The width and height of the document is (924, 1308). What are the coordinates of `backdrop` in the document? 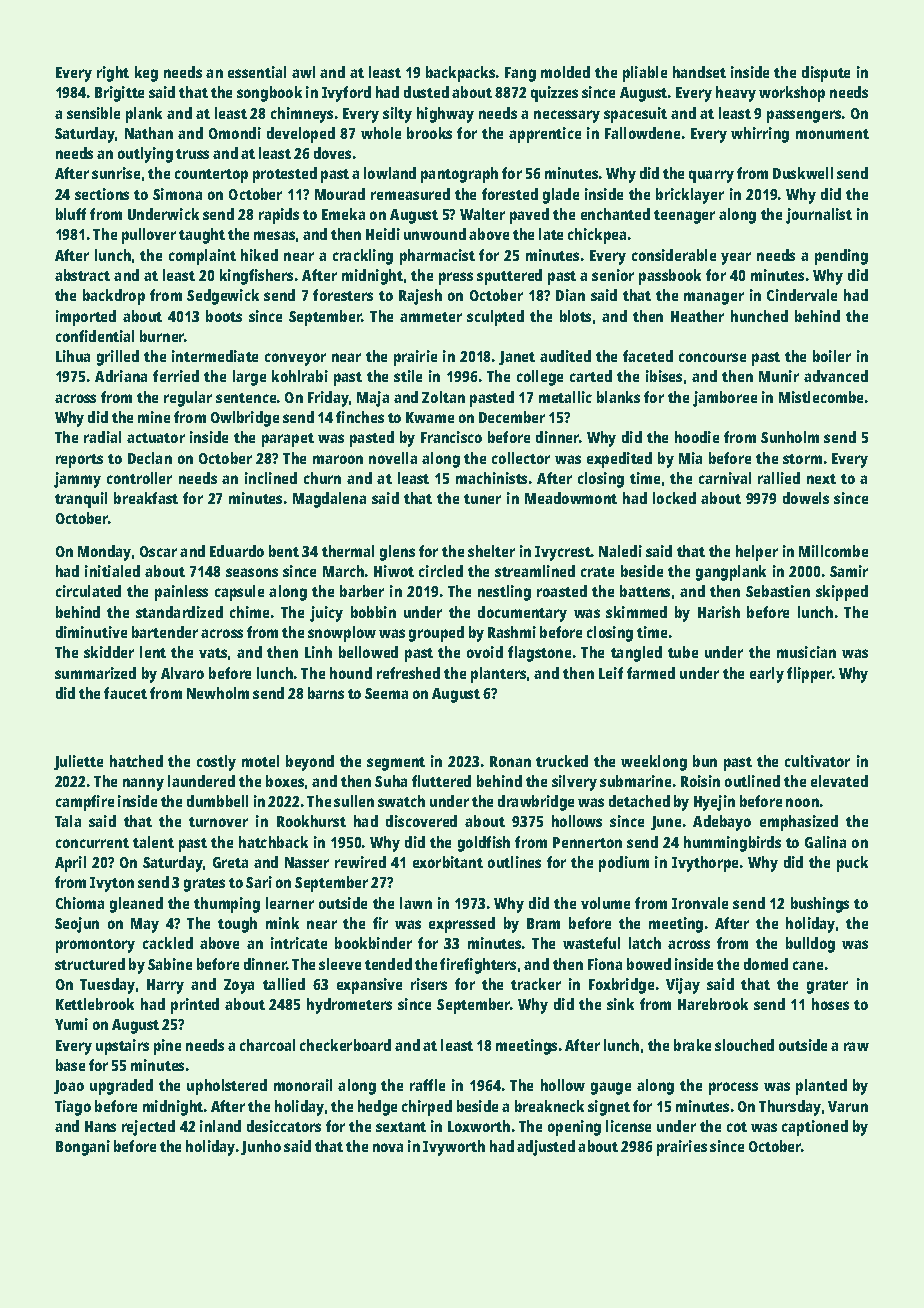 It's located at (114, 297).
